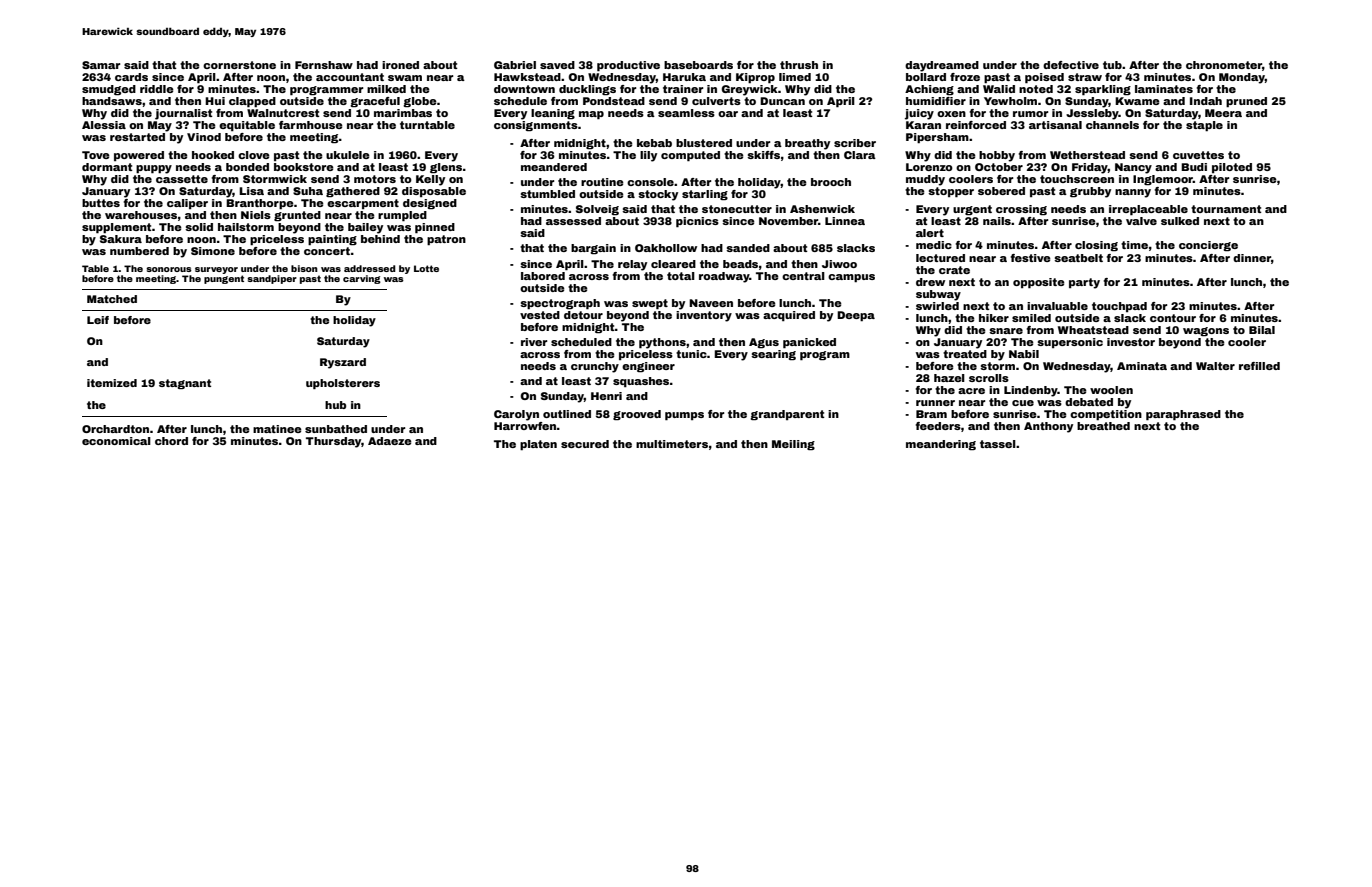 Image resolution: width=1372 pixels, height=887 pixels. Describe the element at coordinates (942, 66) in the page. I see `daydreamed` at that location.
